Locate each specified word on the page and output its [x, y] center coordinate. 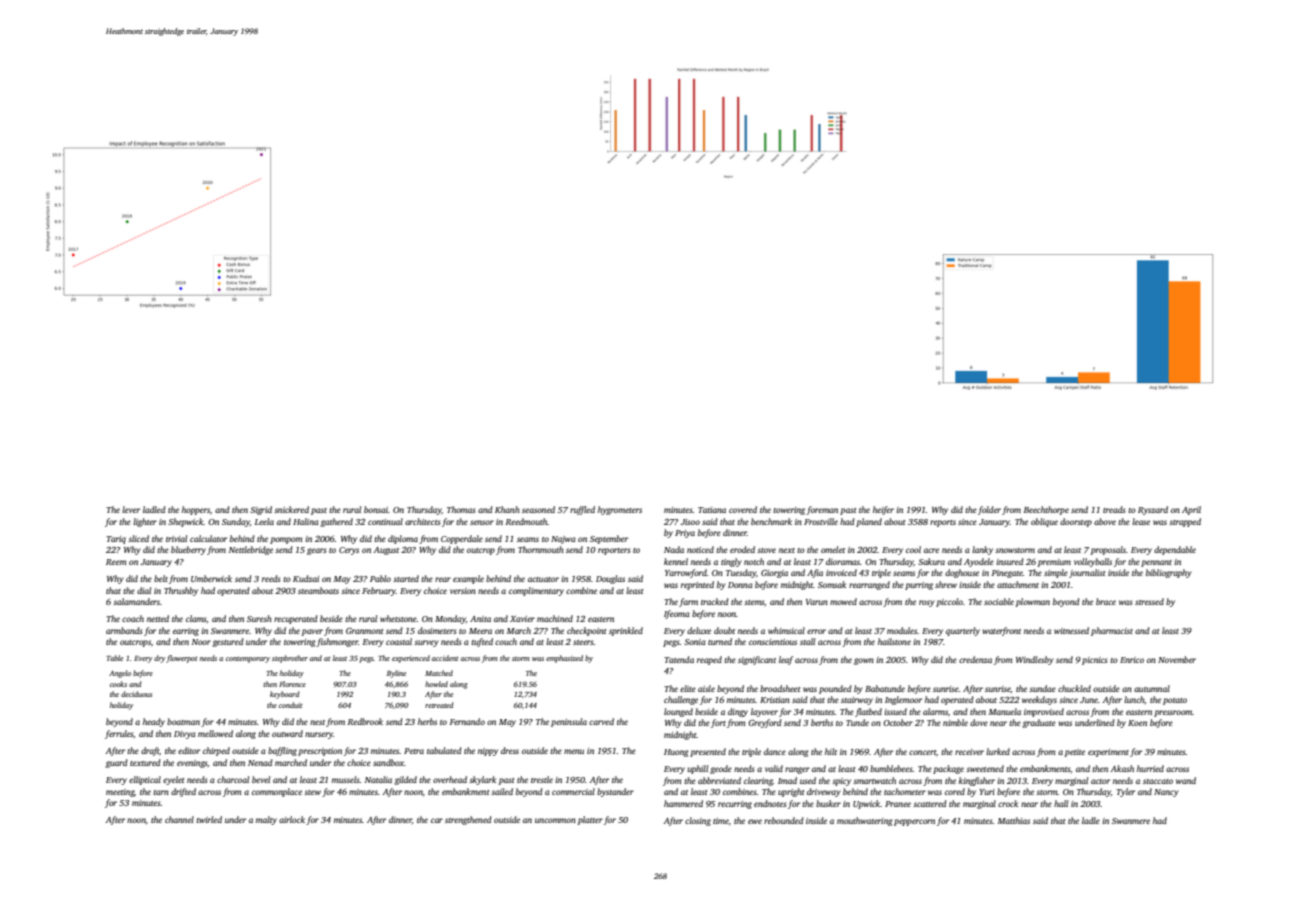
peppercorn [914, 822]
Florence [292, 684]
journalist [1087, 573]
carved [601, 721]
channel [179, 819]
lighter [145, 522]
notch [754, 561]
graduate [1039, 723]
